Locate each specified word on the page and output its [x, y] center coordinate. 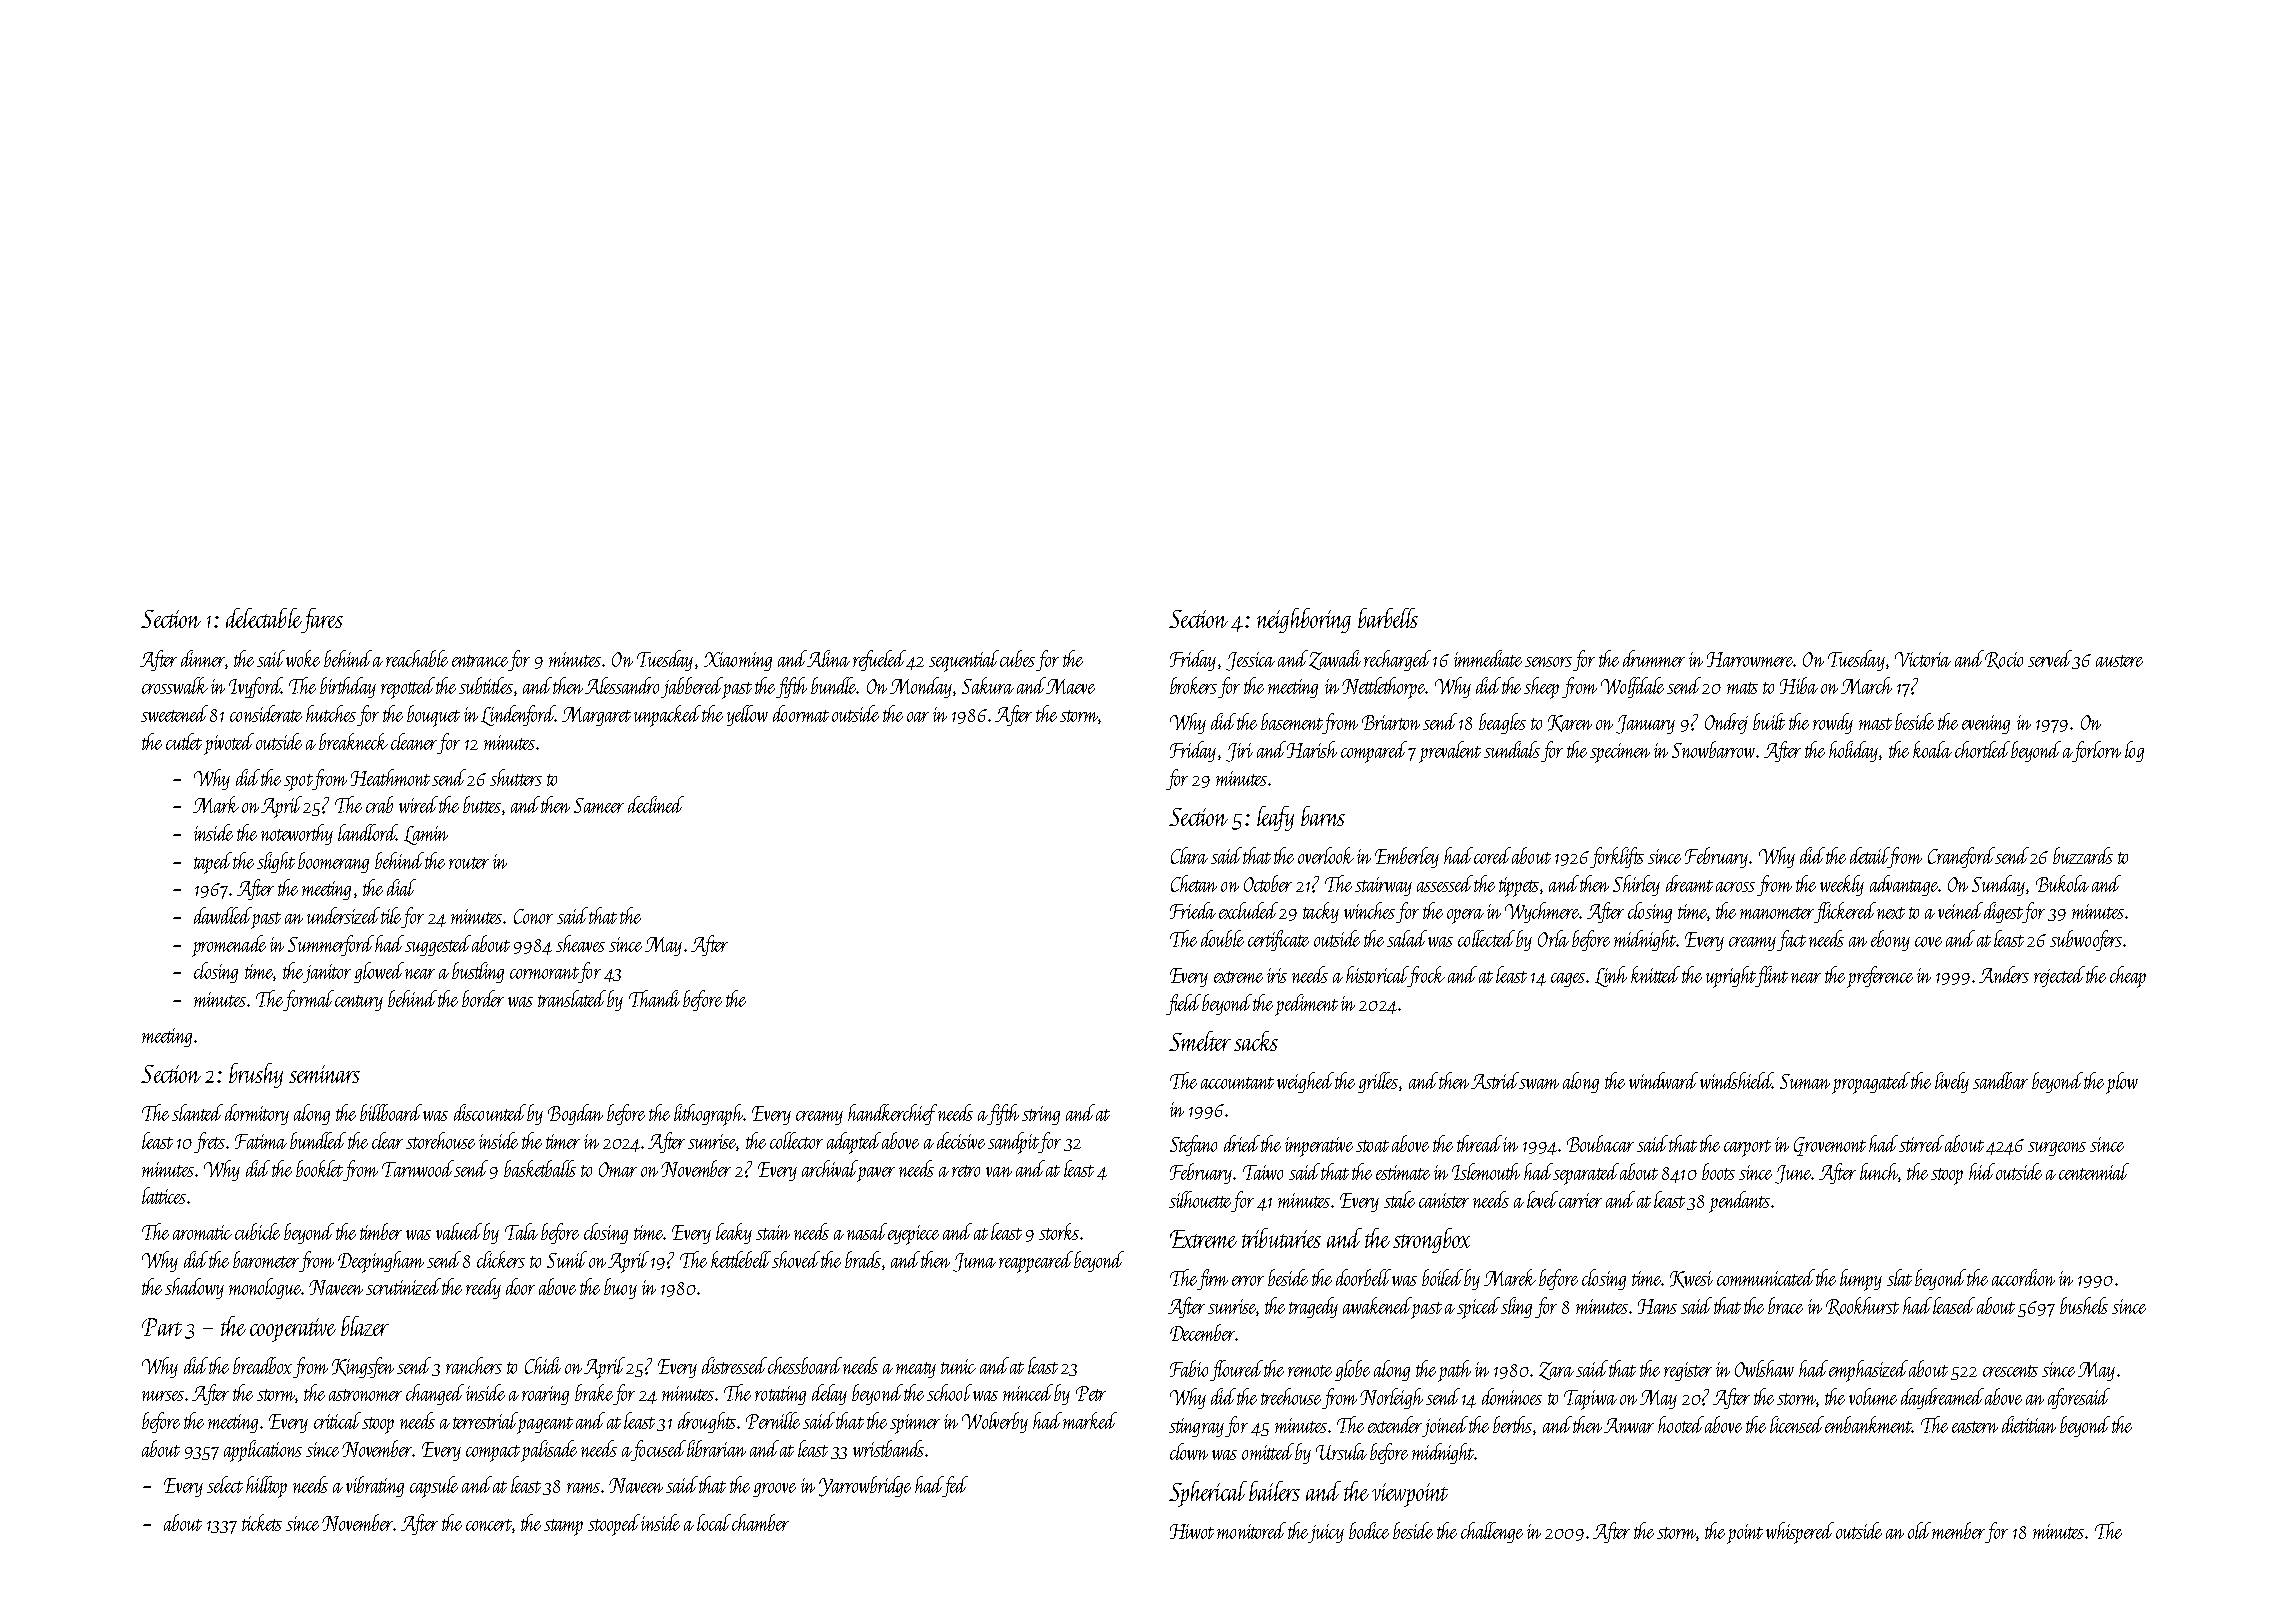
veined [1960, 910]
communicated [1766, 1277]
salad [1407, 938]
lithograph [708, 1115]
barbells [1388, 618]
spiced [1478, 1308]
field [1183, 1004]
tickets [262, 1522]
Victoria [1923, 659]
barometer [266, 1259]
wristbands [888, 1448]
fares [322, 620]
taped [213, 863]
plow [2122, 1083]
